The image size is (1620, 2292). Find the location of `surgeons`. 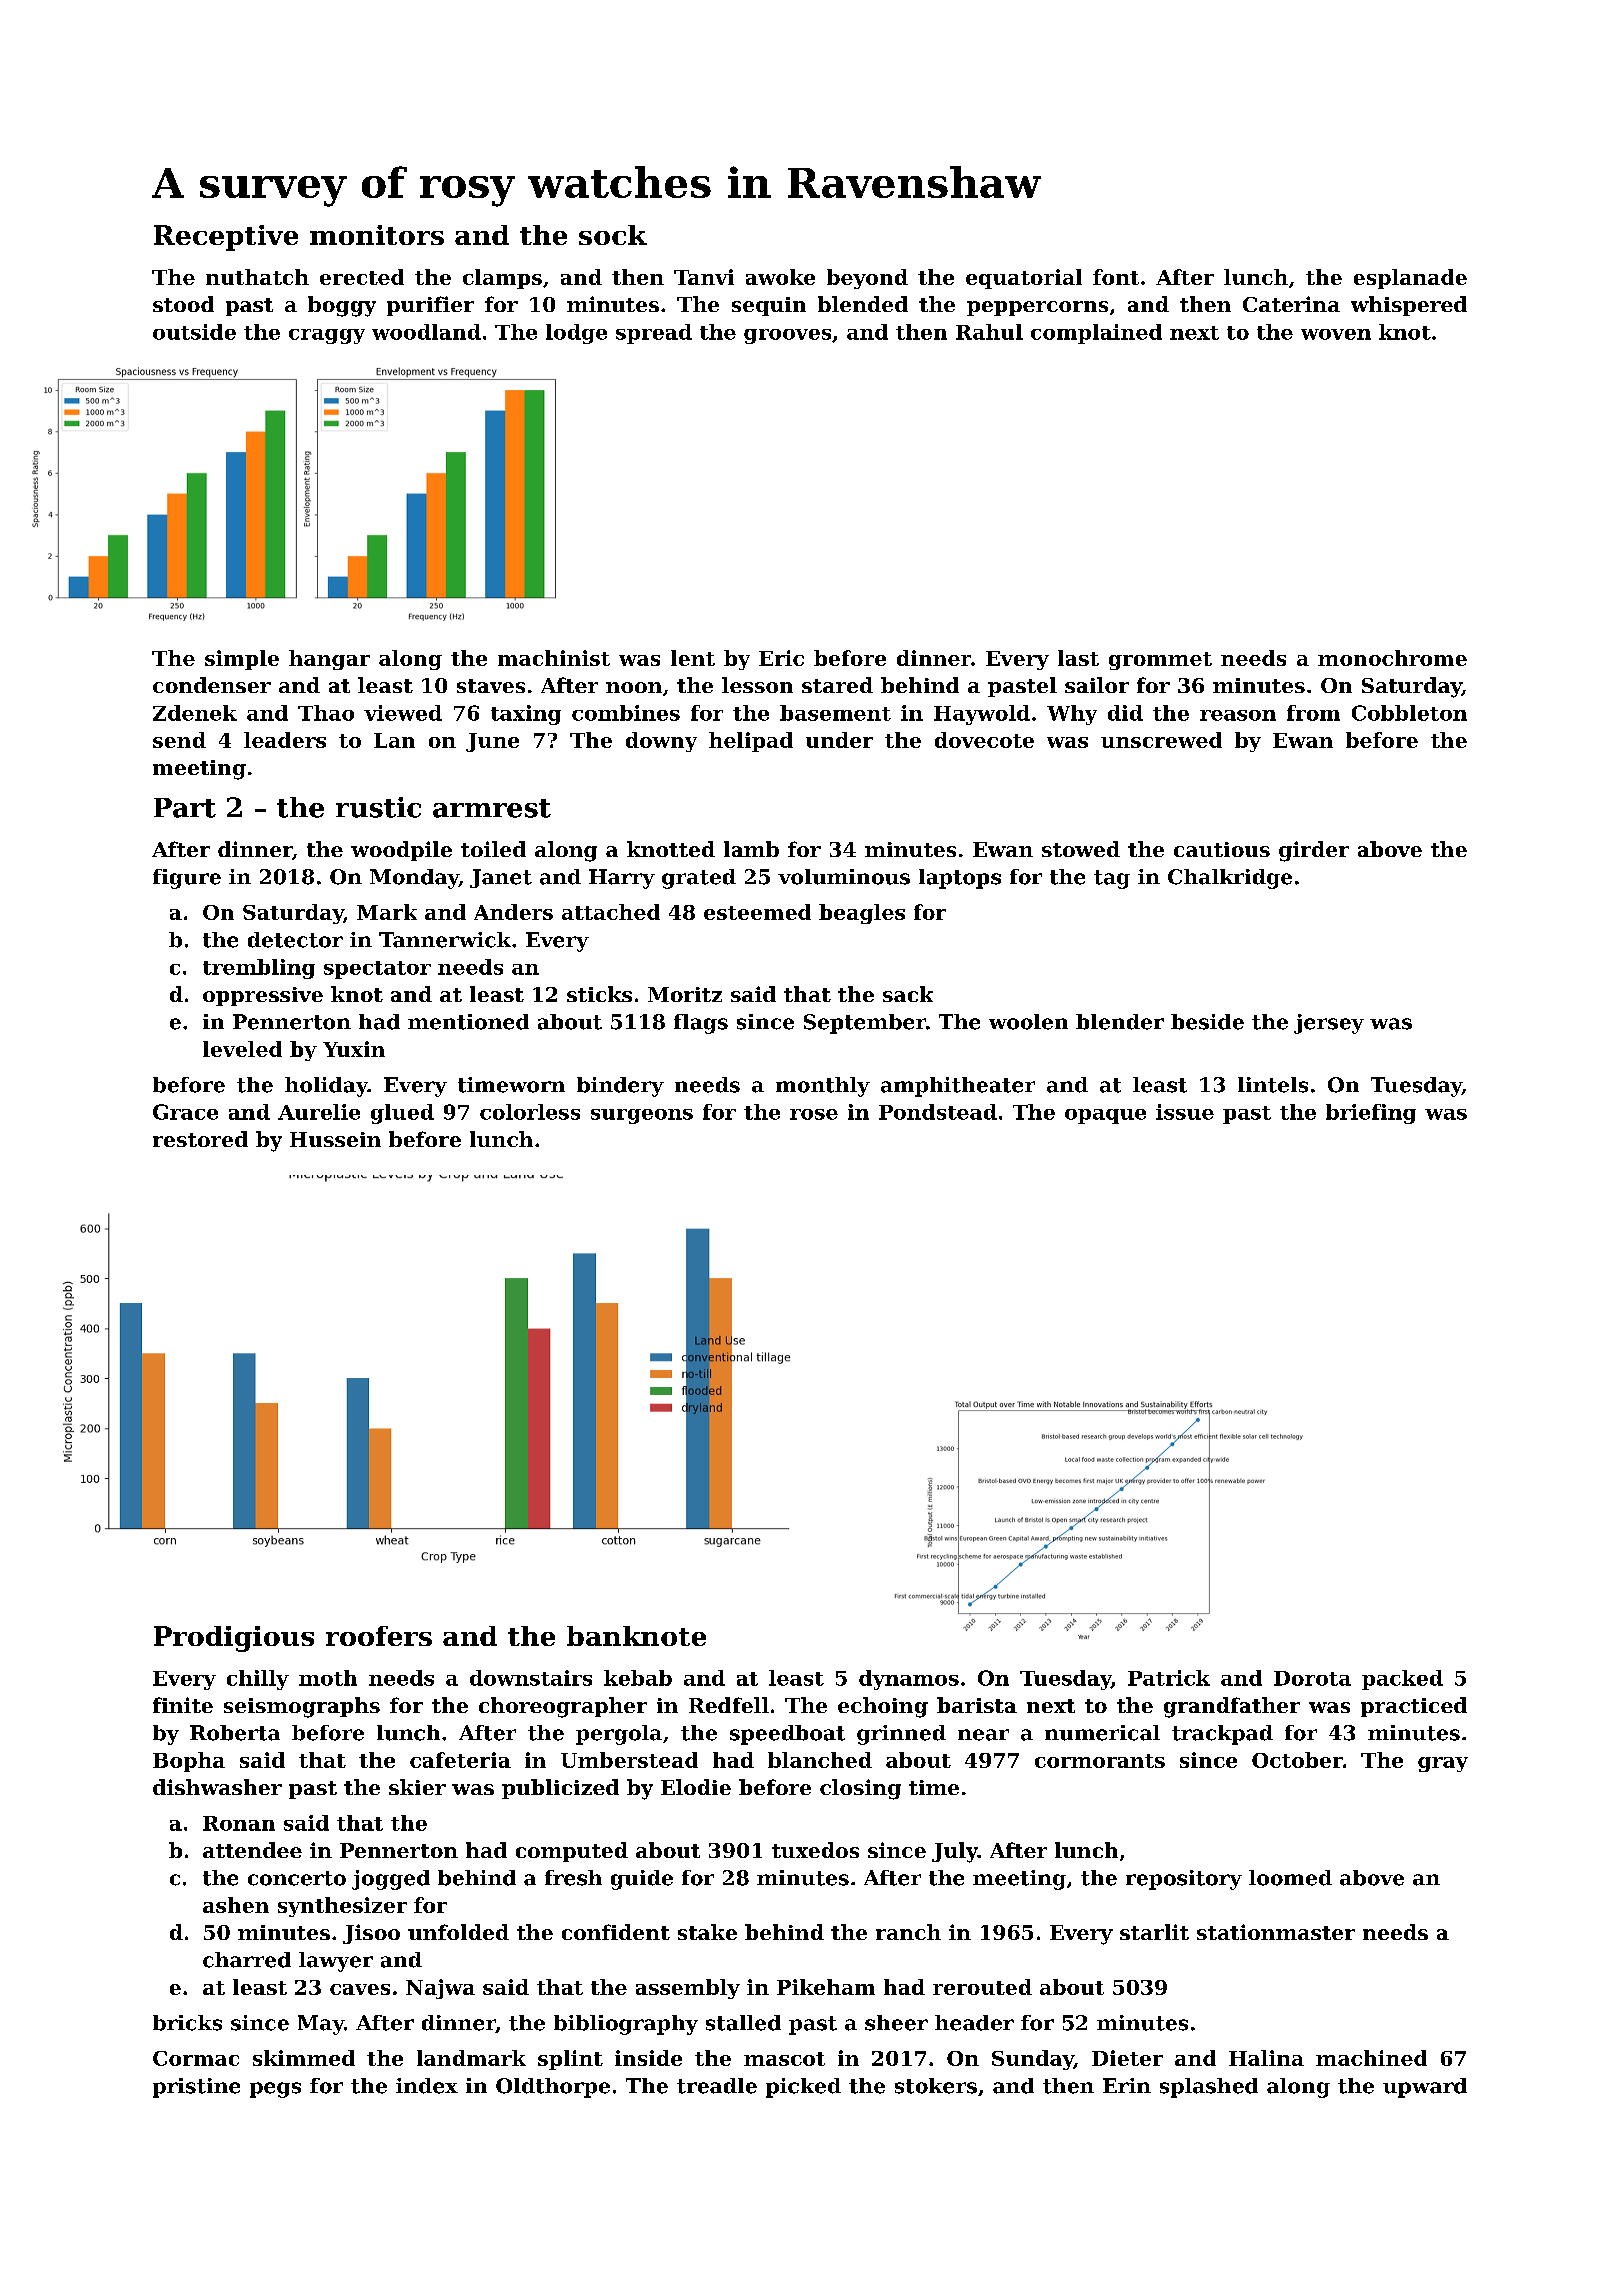

surgeons is located at coordinates (642, 1116).
